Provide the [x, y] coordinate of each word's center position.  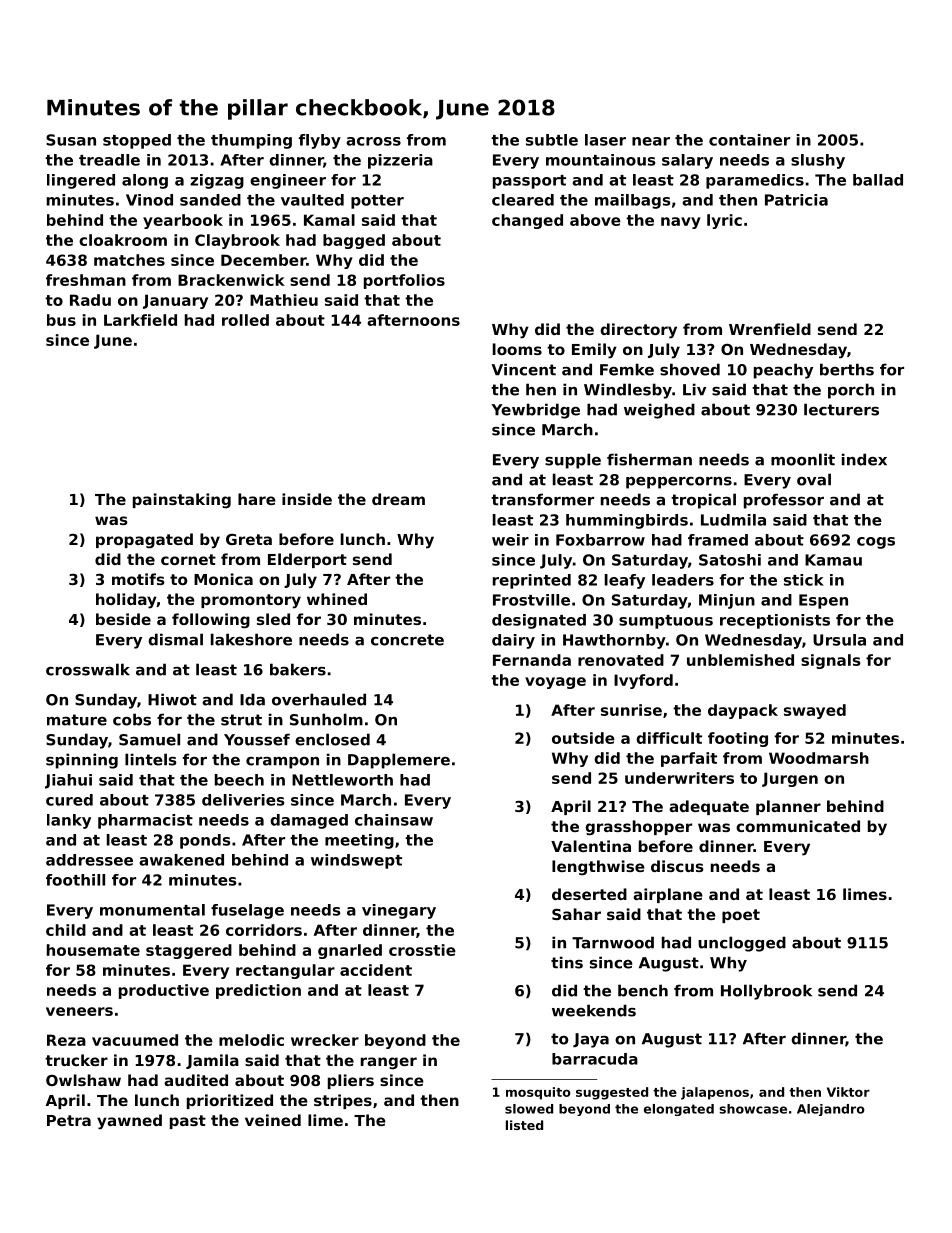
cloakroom [123, 240]
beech [239, 780]
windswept [356, 861]
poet [741, 916]
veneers [79, 1011]
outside [583, 738]
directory [638, 331]
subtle [552, 140]
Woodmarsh [819, 758]
